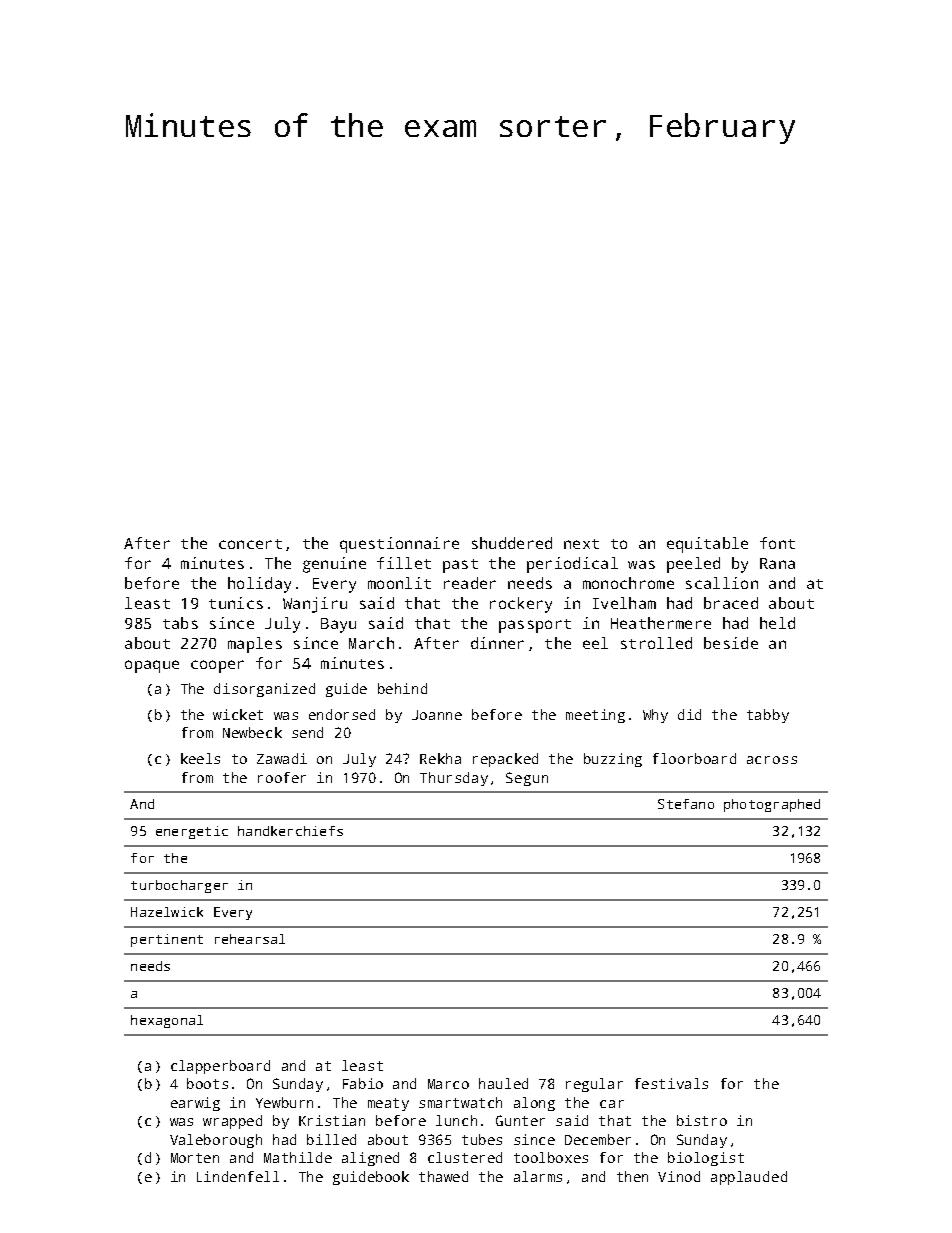  Describe the element at coordinates (772, 805) in the image. I see `photographed` at that location.
